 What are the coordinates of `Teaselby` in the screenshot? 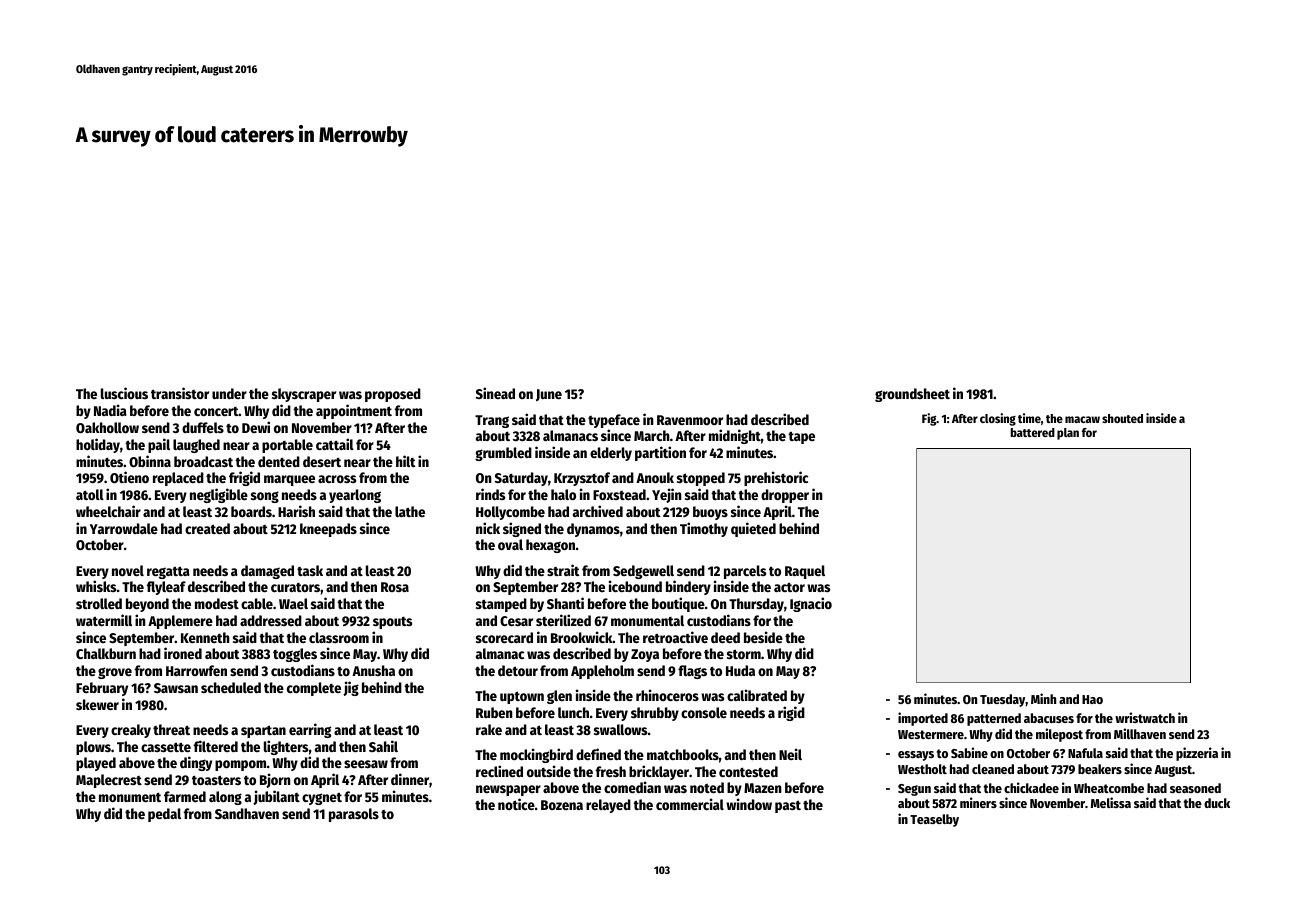 It's located at (934, 820).
